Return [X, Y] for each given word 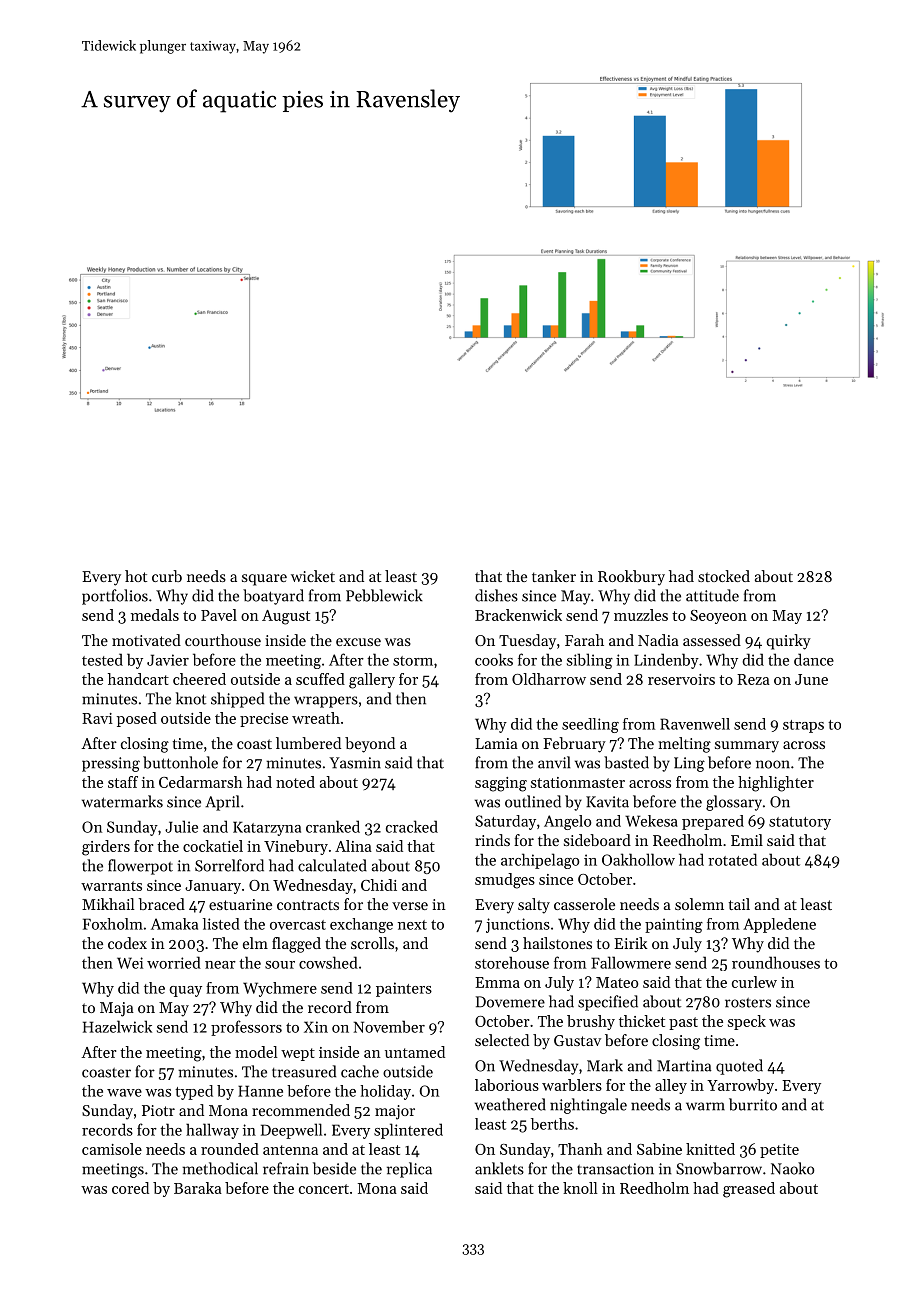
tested [102, 659]
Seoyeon [718, 617]
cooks [494, 659]
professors [246, 1028]
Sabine [659, 1149]
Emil [747, 840]
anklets [499, 1168]
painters [404, 989]
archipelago [540, 861]
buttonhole [180, 762]
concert [324, 1189]
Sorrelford [229, 865]
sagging [501, 784]
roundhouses [776, 962]
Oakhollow [638, 859]
